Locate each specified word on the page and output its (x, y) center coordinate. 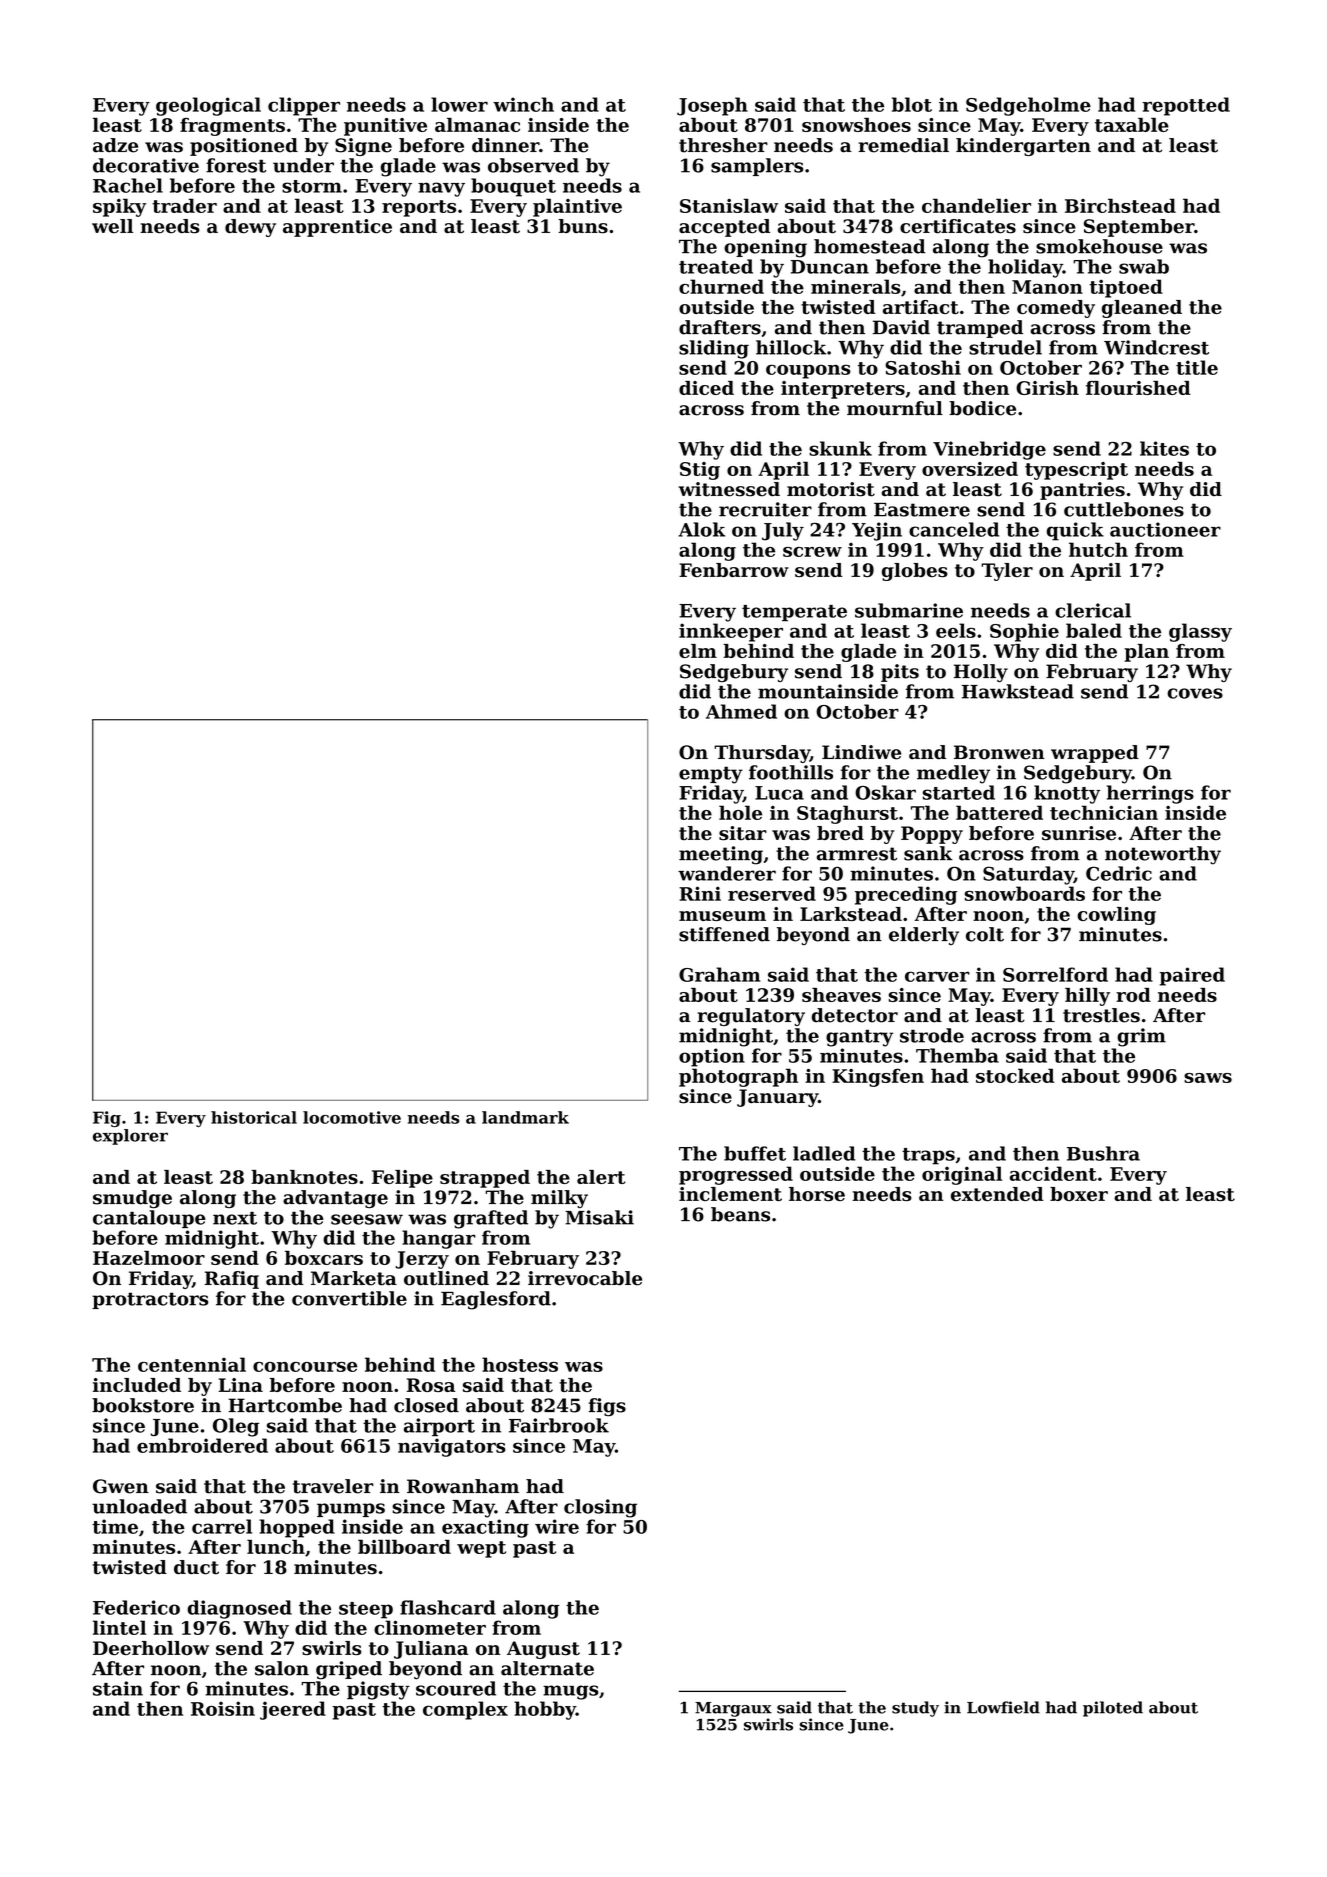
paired (1192, 976)
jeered (293, 1710)
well (112, 226)
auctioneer (1165, 529)
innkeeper (731, 632)
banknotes (304, 1177)
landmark (525, 1117)
